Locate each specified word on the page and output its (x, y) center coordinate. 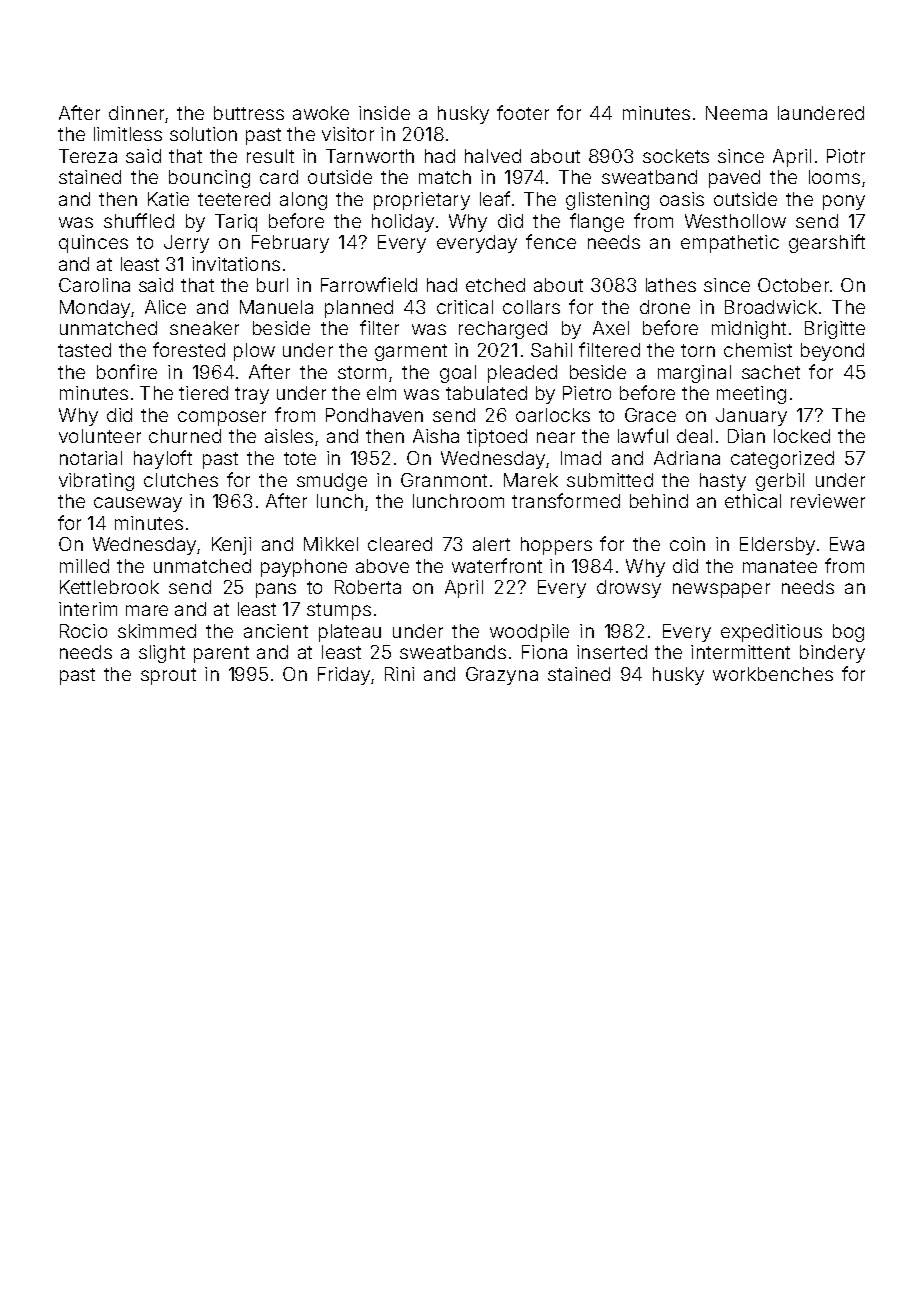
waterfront (497, 565)
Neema (736, 113)
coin (687, 544)
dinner (136, 113)
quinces (93, 244)
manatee (780, 566)
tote (300, 458)
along (303, 201)
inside (384, 113)
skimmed (157, 631)
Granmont (444, 480)
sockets (676, 156)
